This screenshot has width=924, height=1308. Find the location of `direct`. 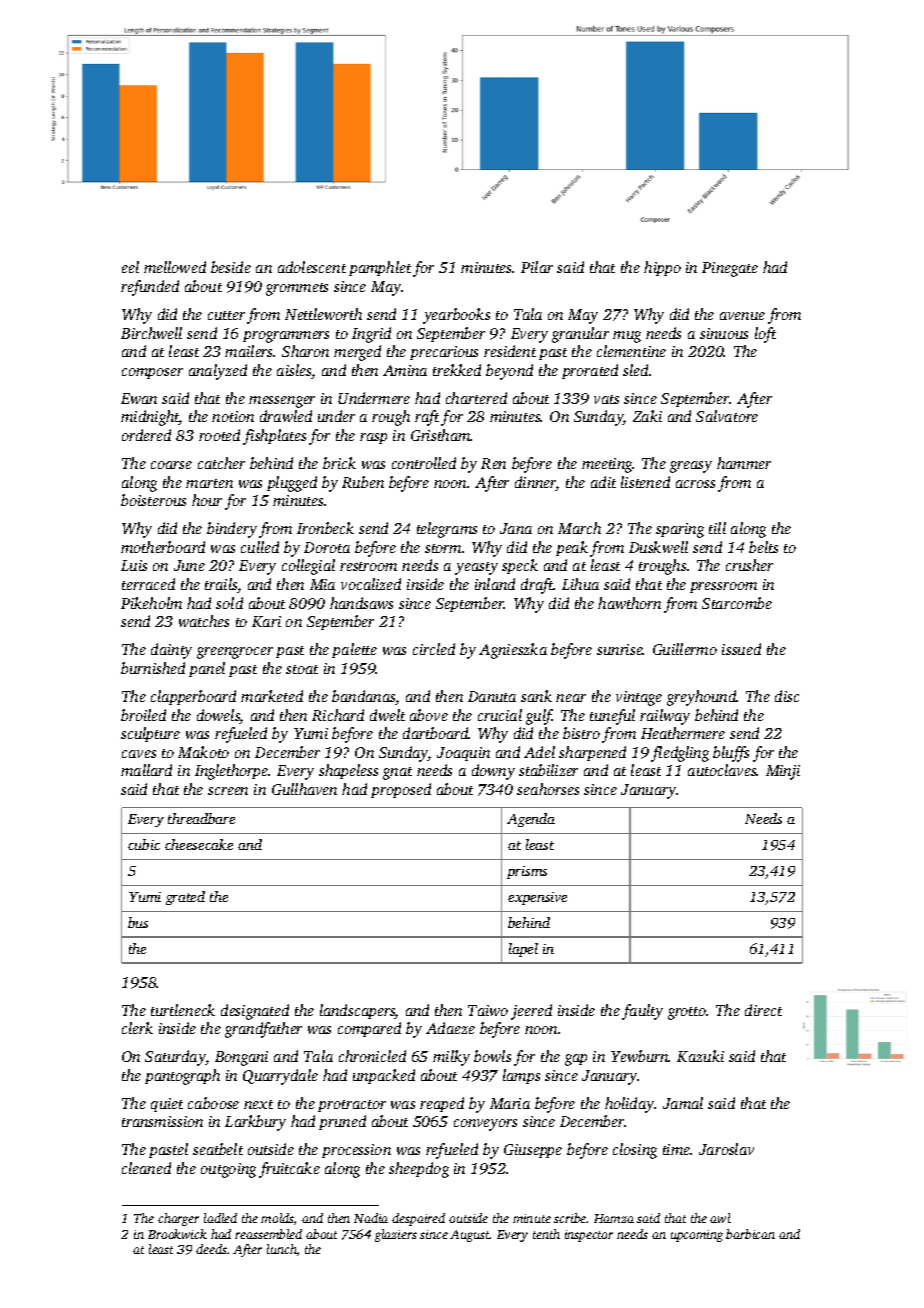

direct is located at coordinates (763, 1010).
